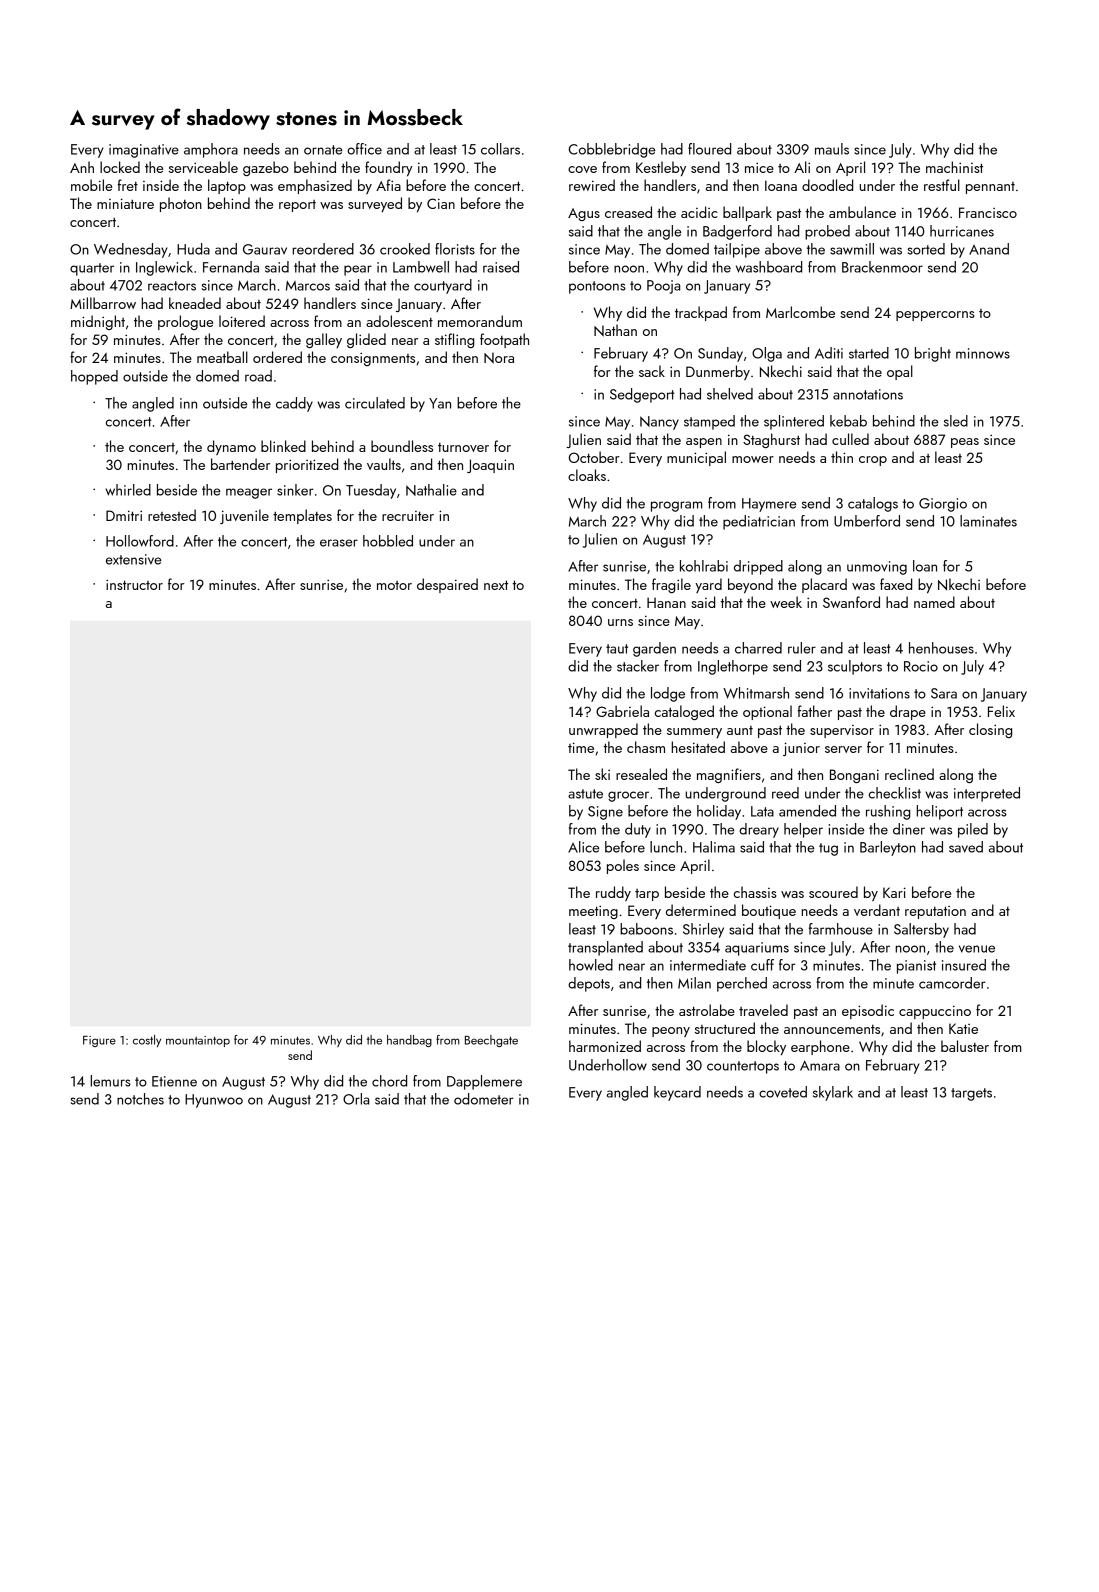 The image size is (1099, 1592). Describe the element at coordinates (971, 1094) in the screenshot. I see `targets` at that location.
